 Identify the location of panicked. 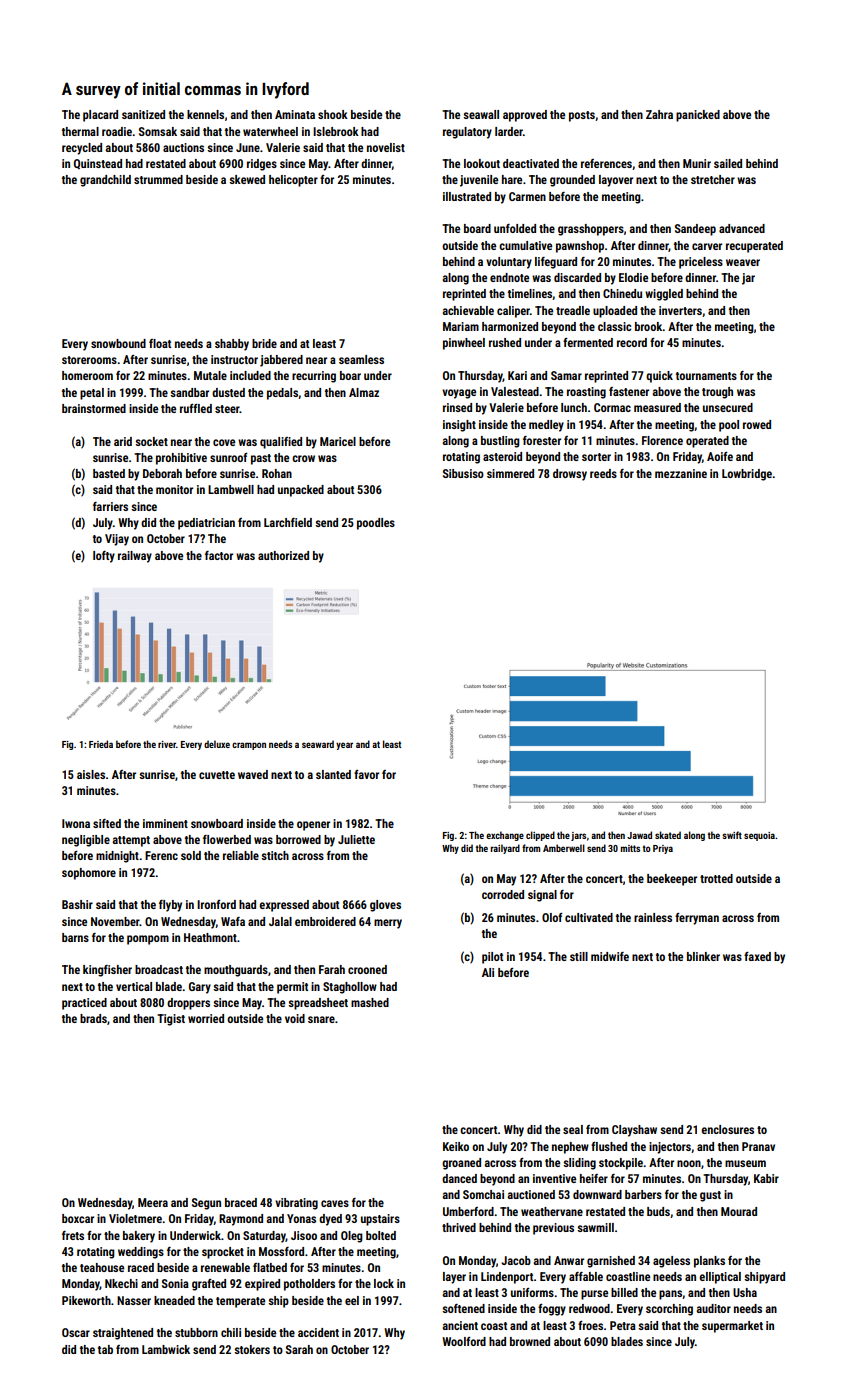
(698, 116).
